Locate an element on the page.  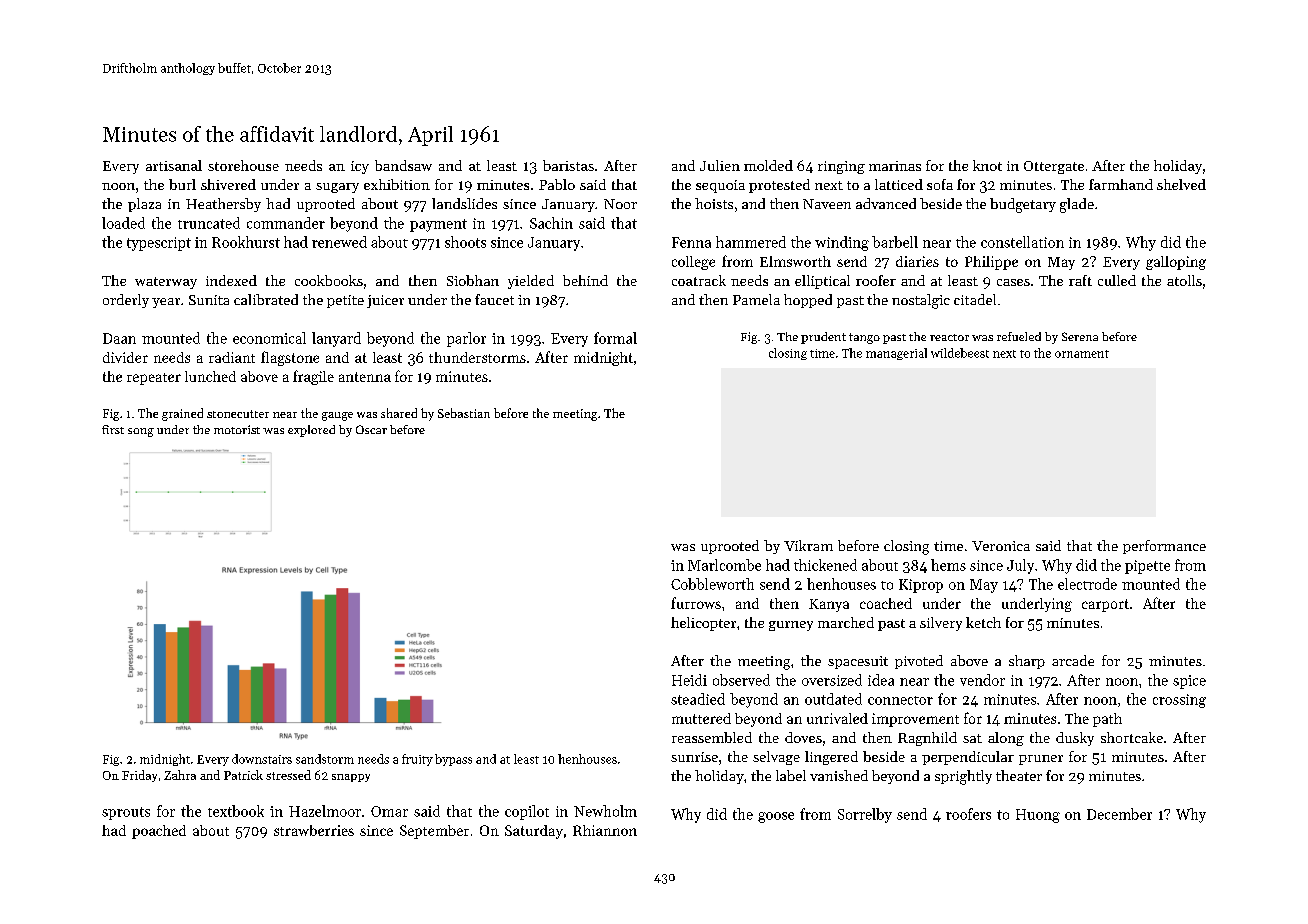
path is located at coordinates (1107, 720).
